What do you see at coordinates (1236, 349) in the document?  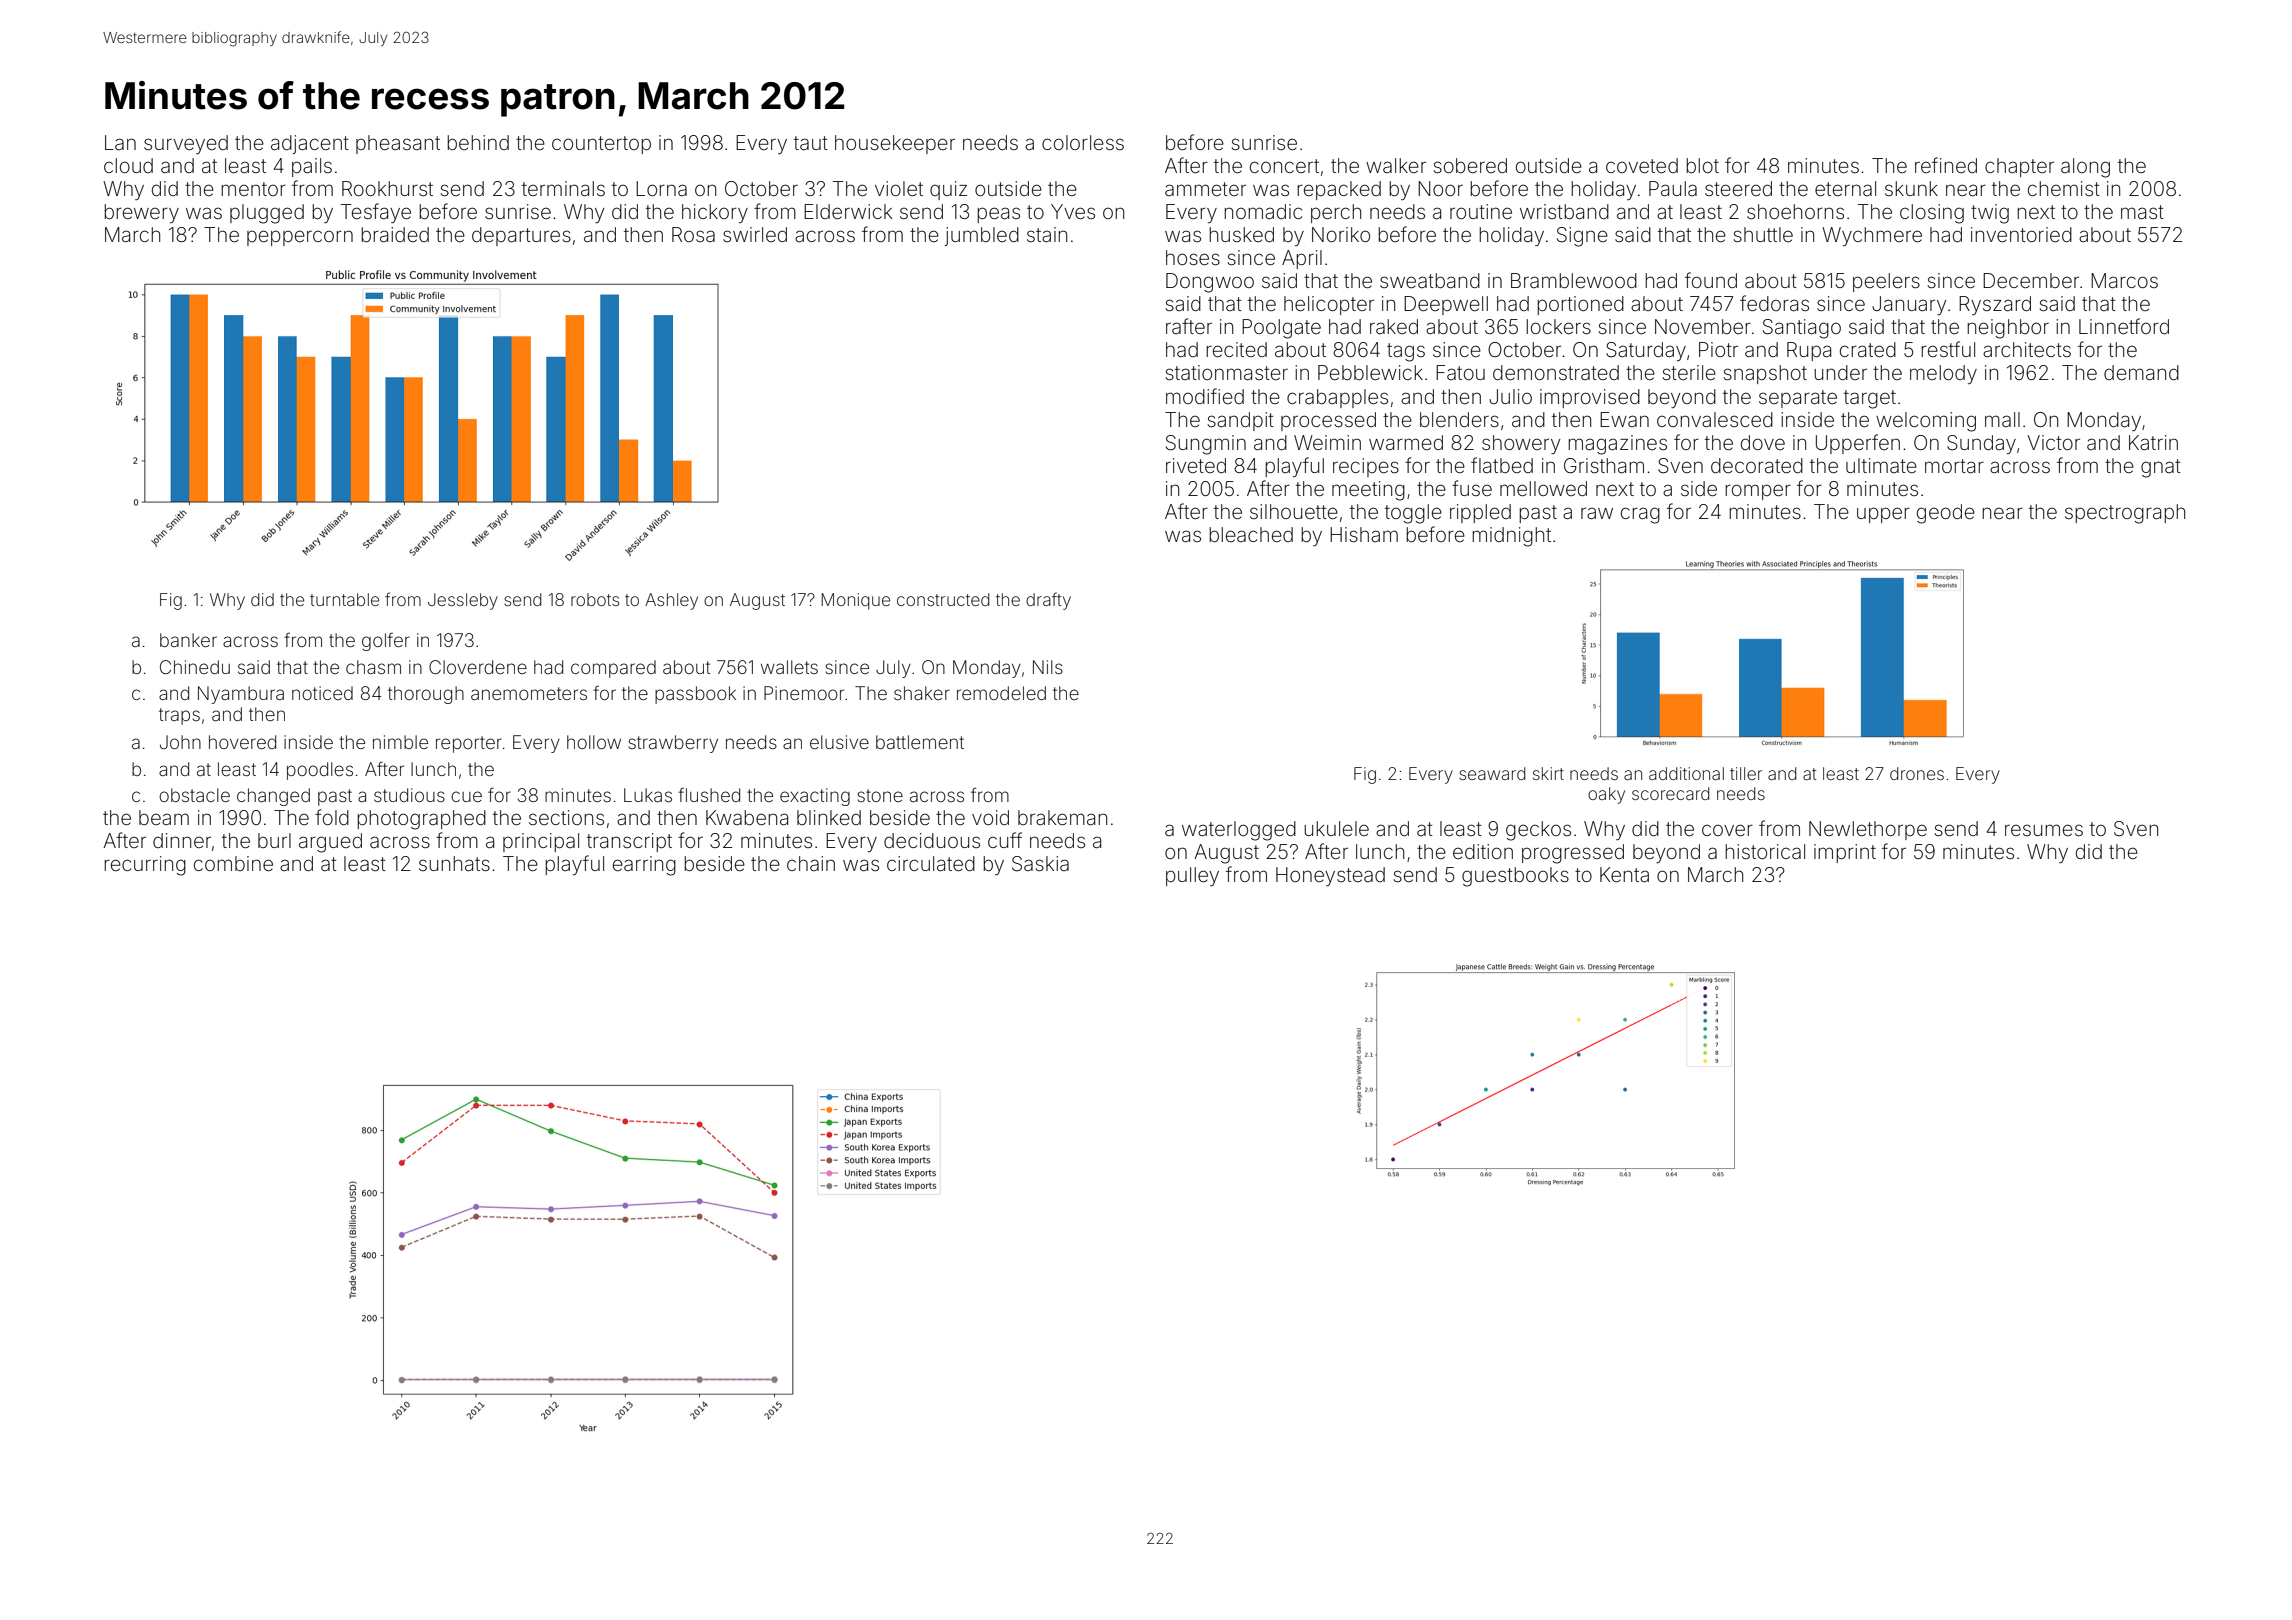 I see `recited` at bounding box center [1236, 349].
